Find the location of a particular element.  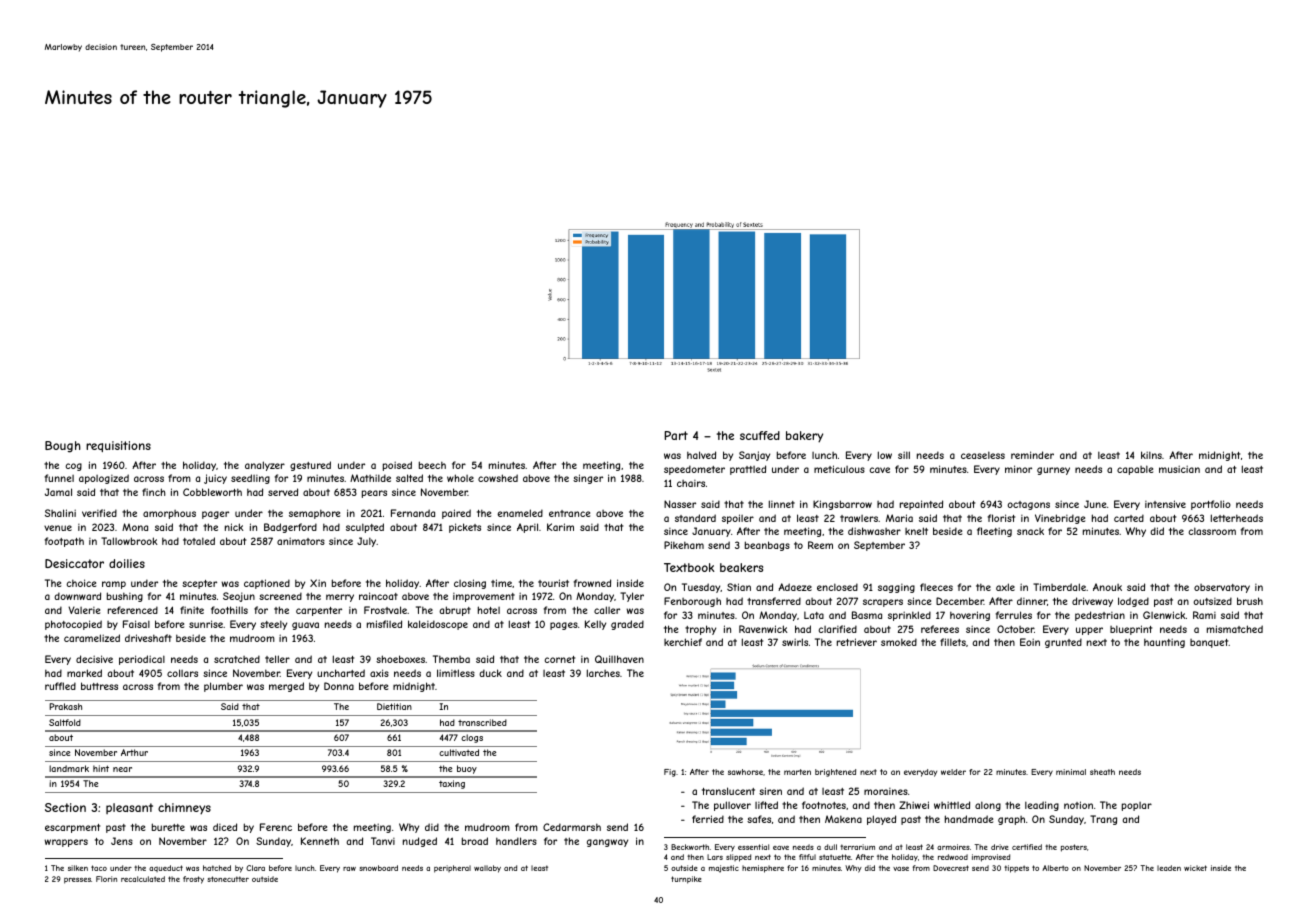

portfolio is located at coordinates (1211, 505).
